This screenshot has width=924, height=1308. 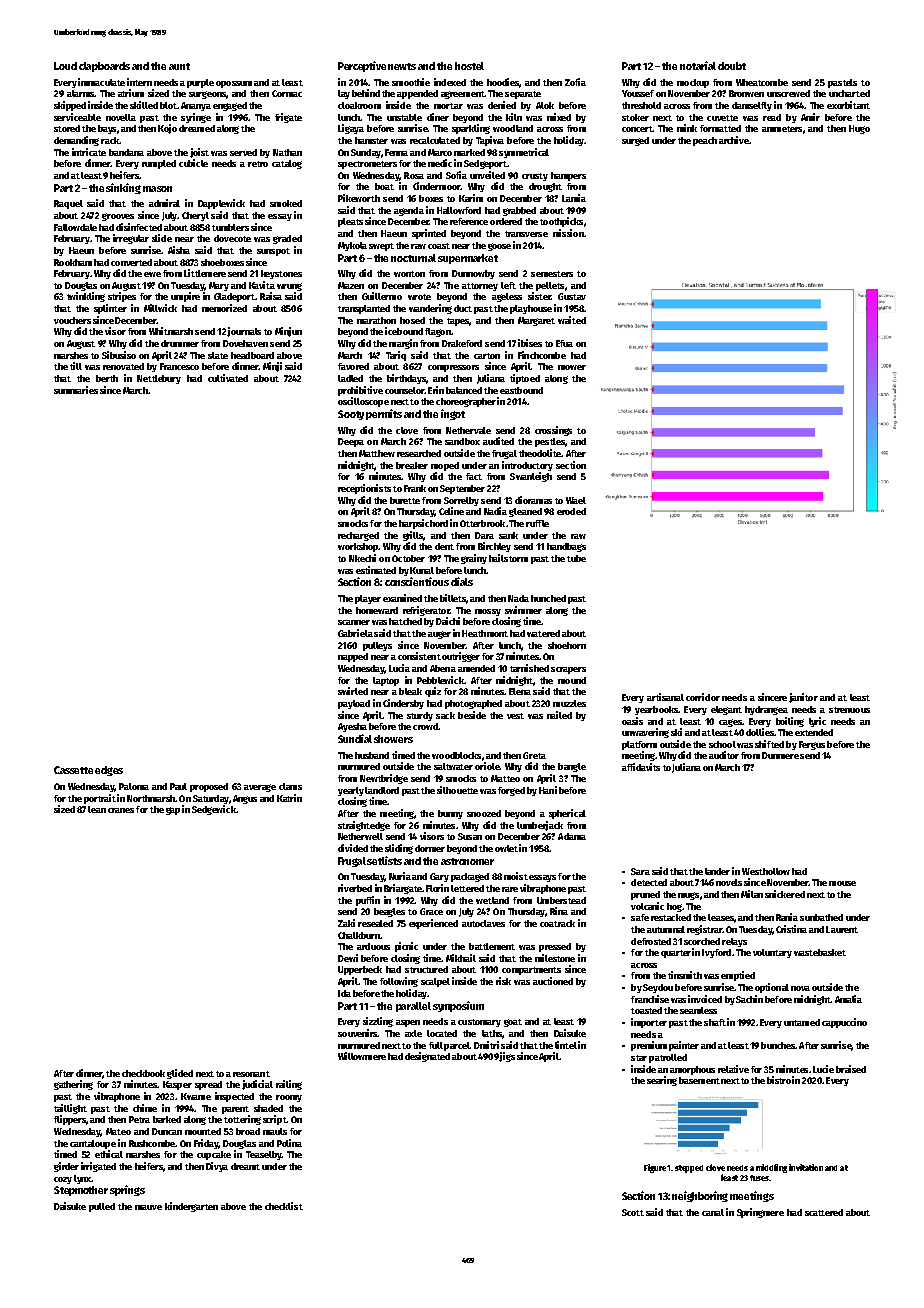 What do you see at coordinates (849, 710) in the screenshot?
I see `strenuous` at bounding box center [849, 710].
